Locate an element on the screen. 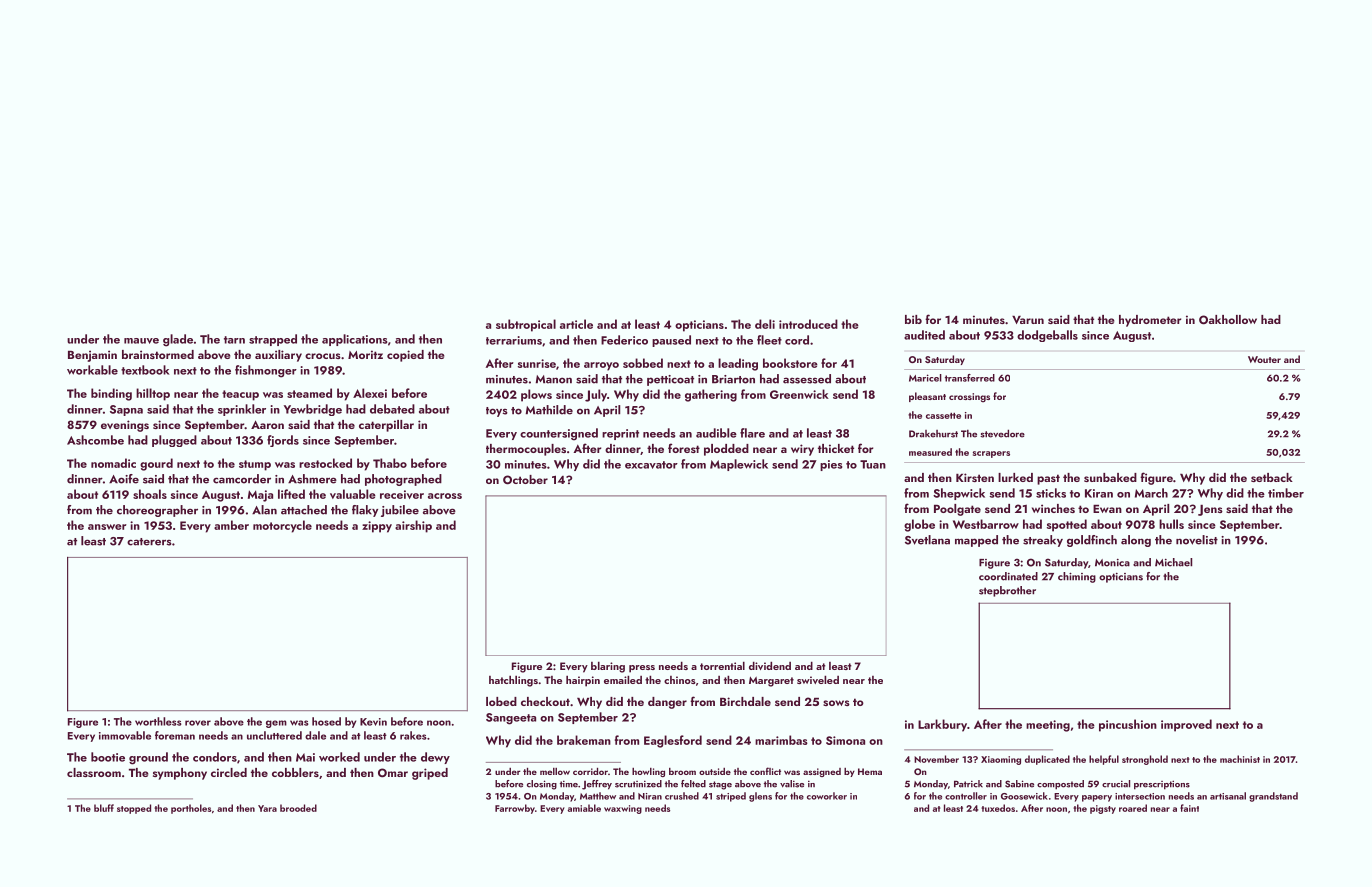 This screenshot has width=1372, height=887. immovable is located at coordinates (125, 735).
